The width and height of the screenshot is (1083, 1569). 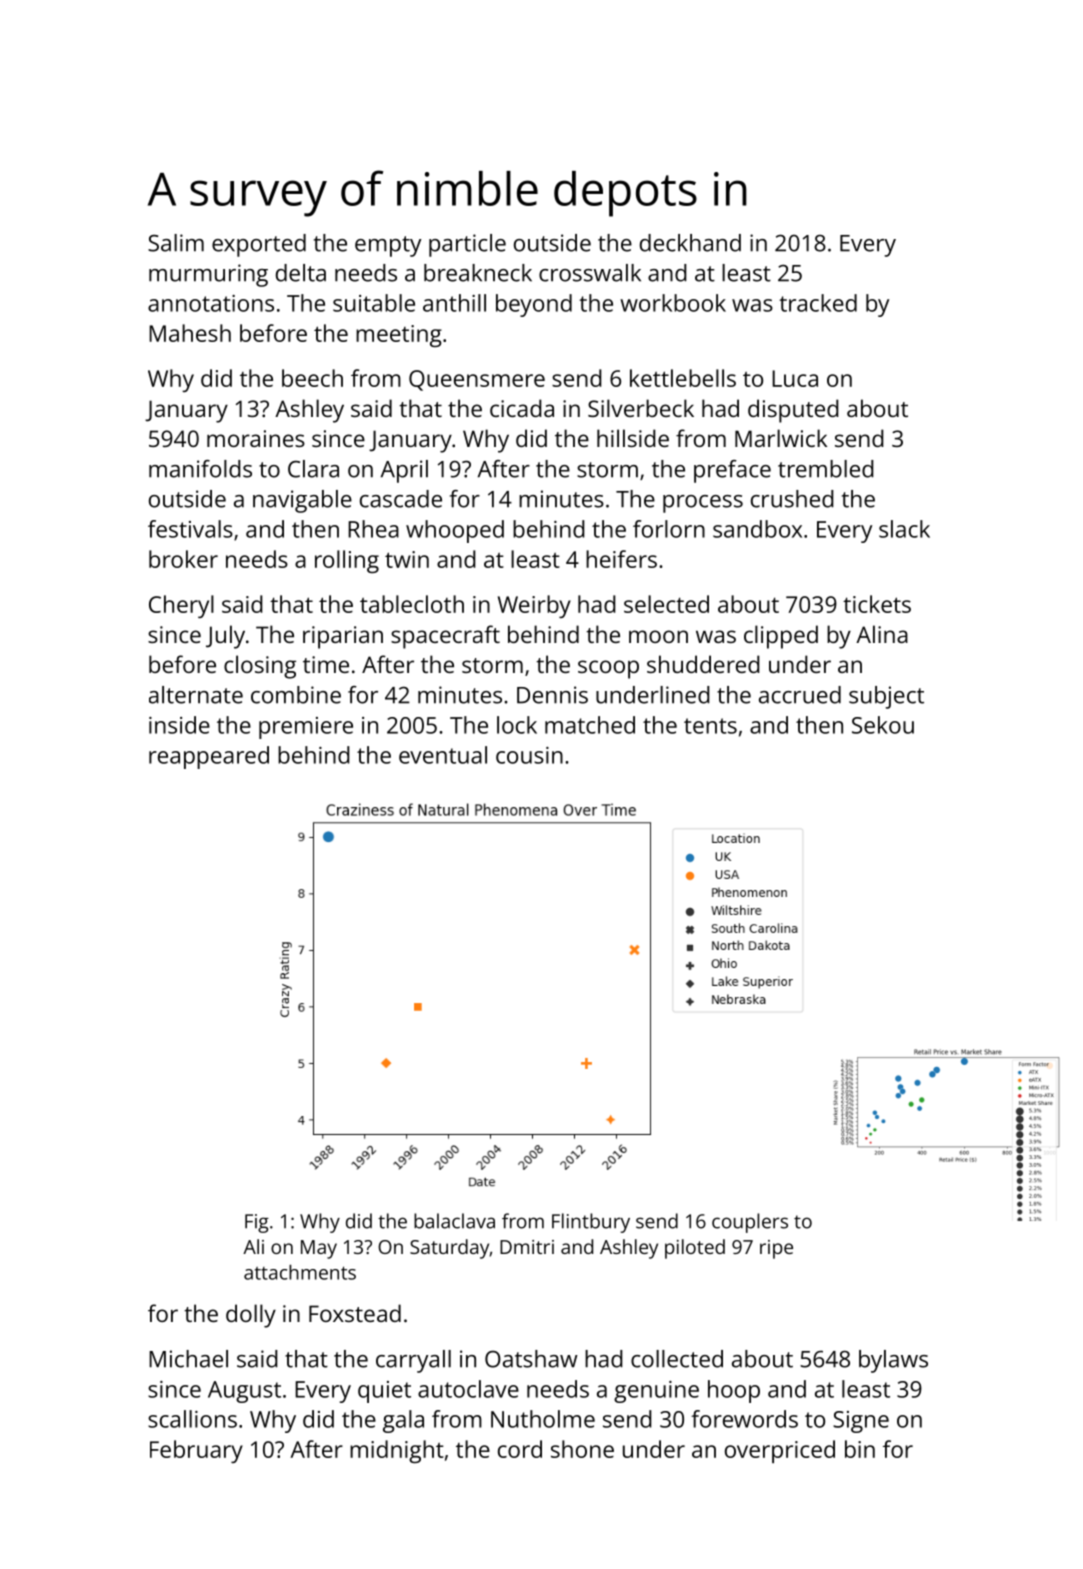 I want to click on midnight, so click(x=397, y=1451).
